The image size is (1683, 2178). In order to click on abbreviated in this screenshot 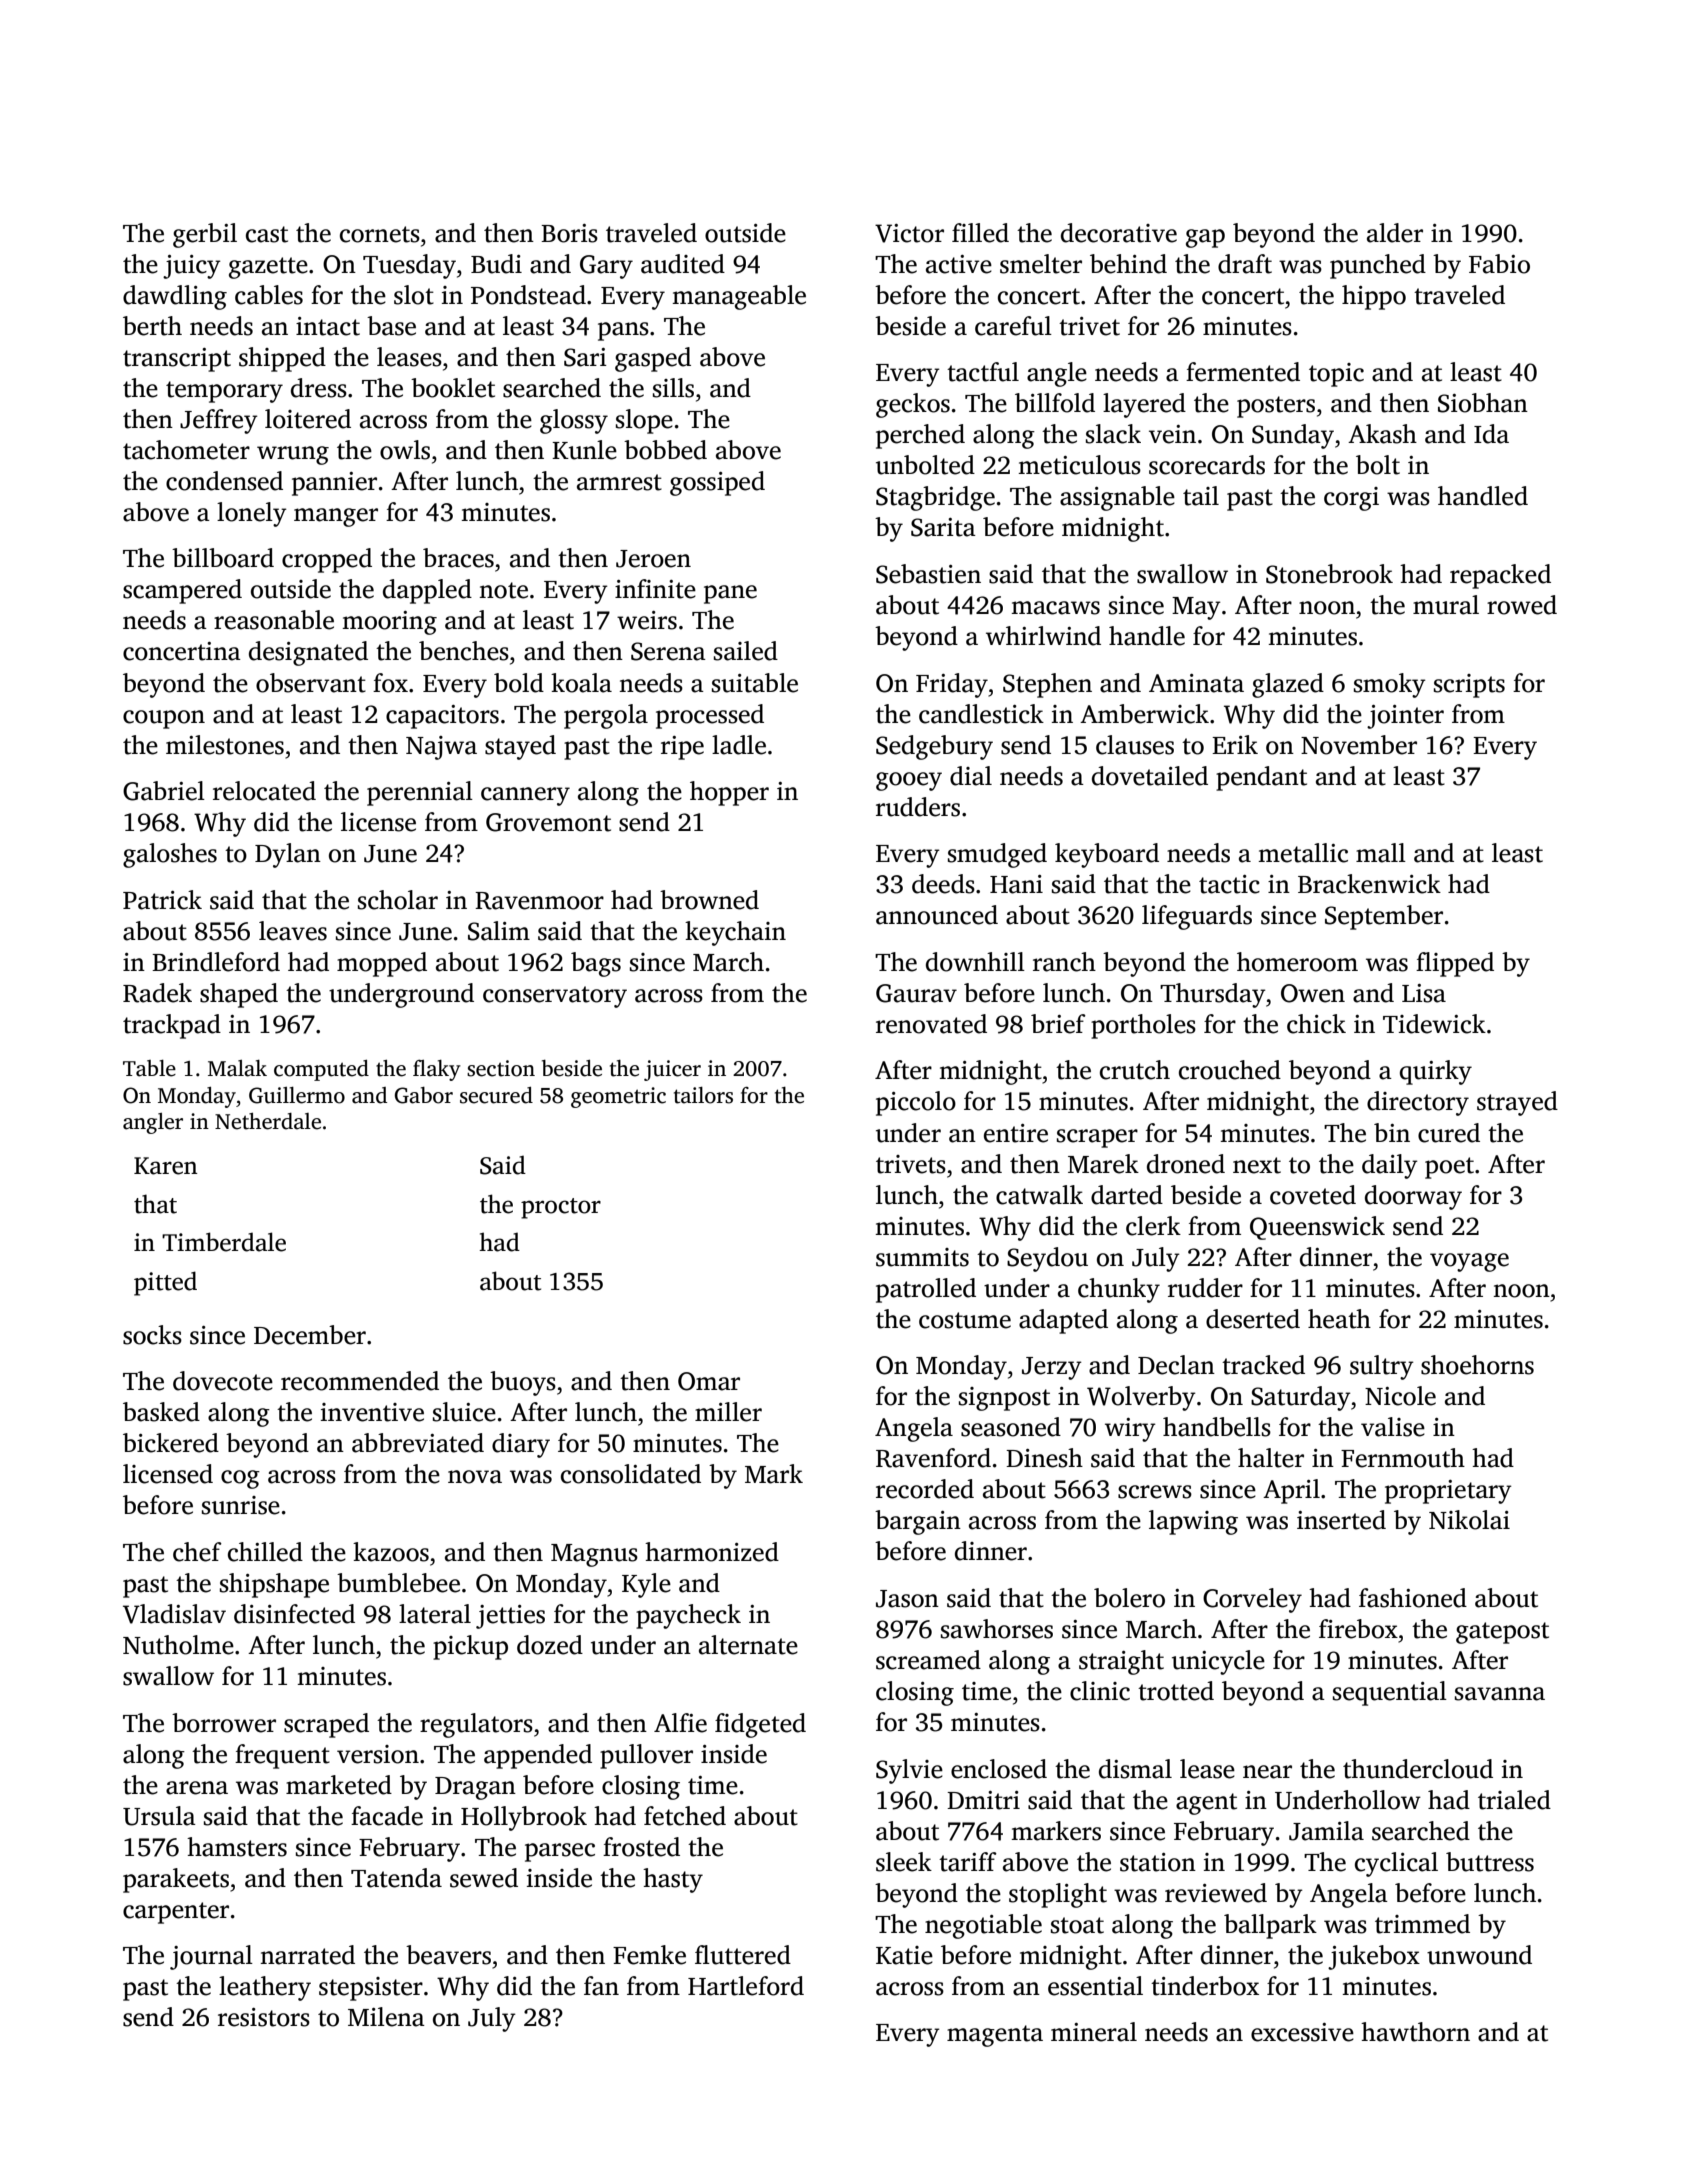, I will do `click(418, 1443)`.
